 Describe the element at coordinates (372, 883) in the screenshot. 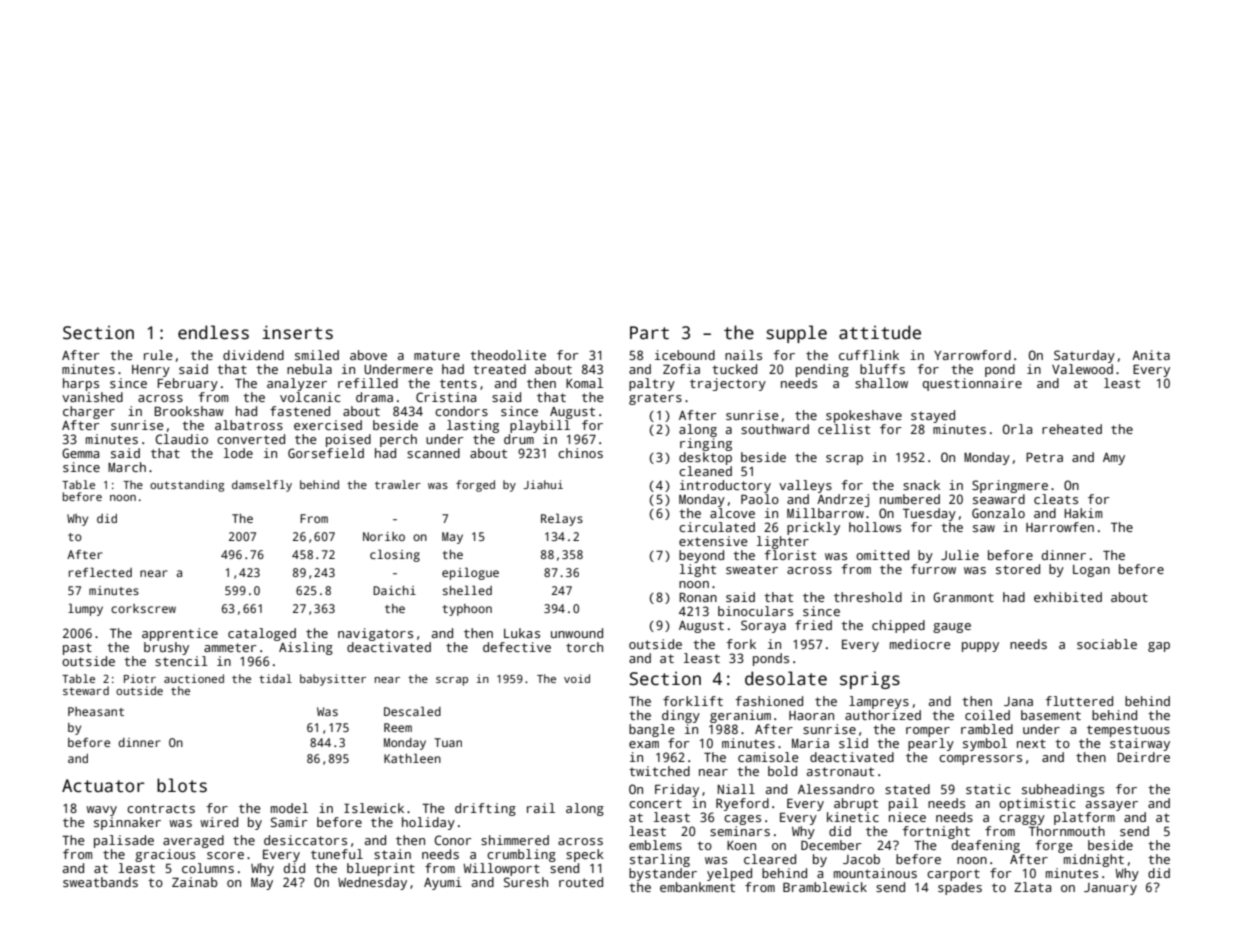

I see `Wednesday` at that location.
